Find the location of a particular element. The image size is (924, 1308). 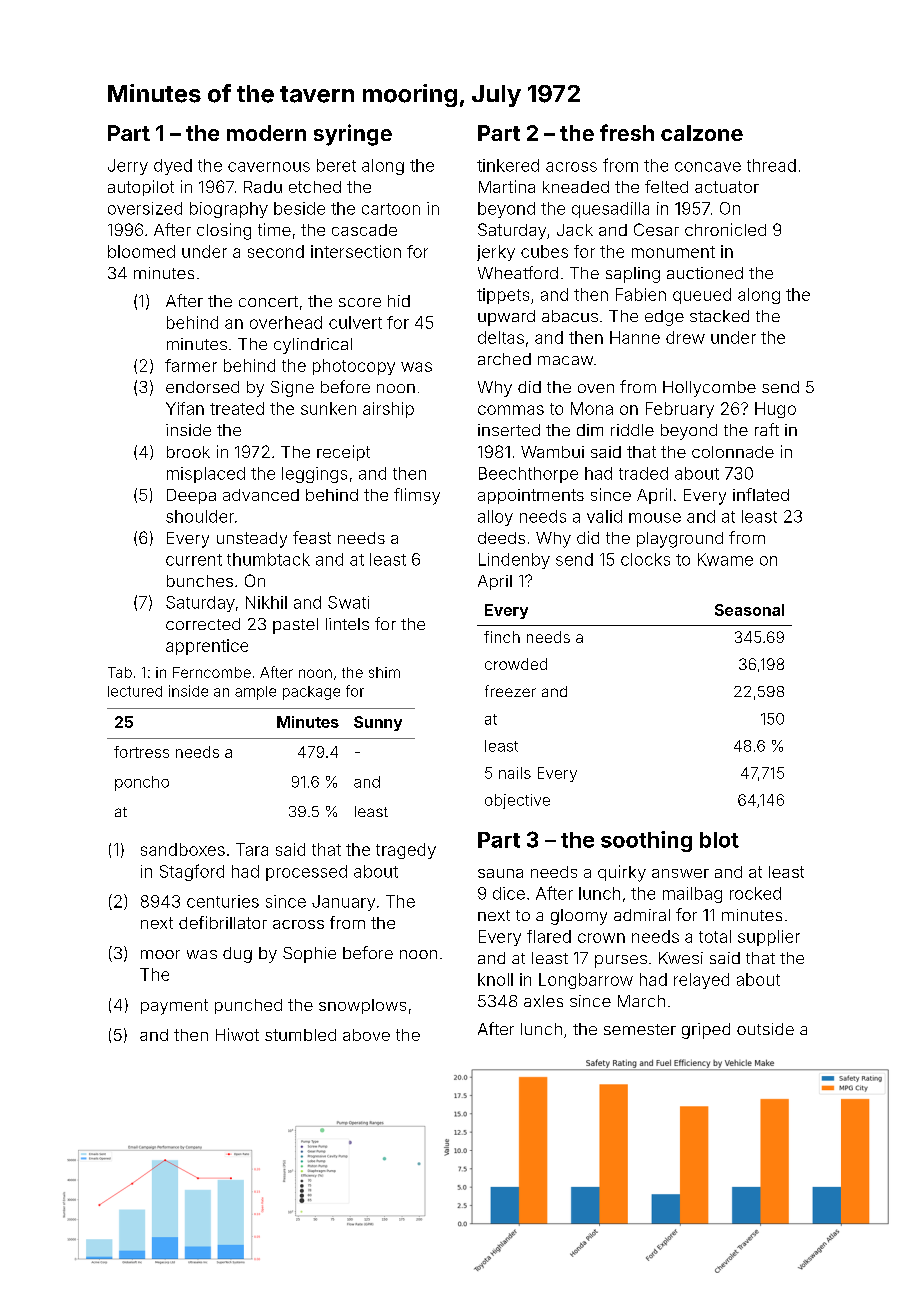

clocks is located at coordinates (645, 559).
